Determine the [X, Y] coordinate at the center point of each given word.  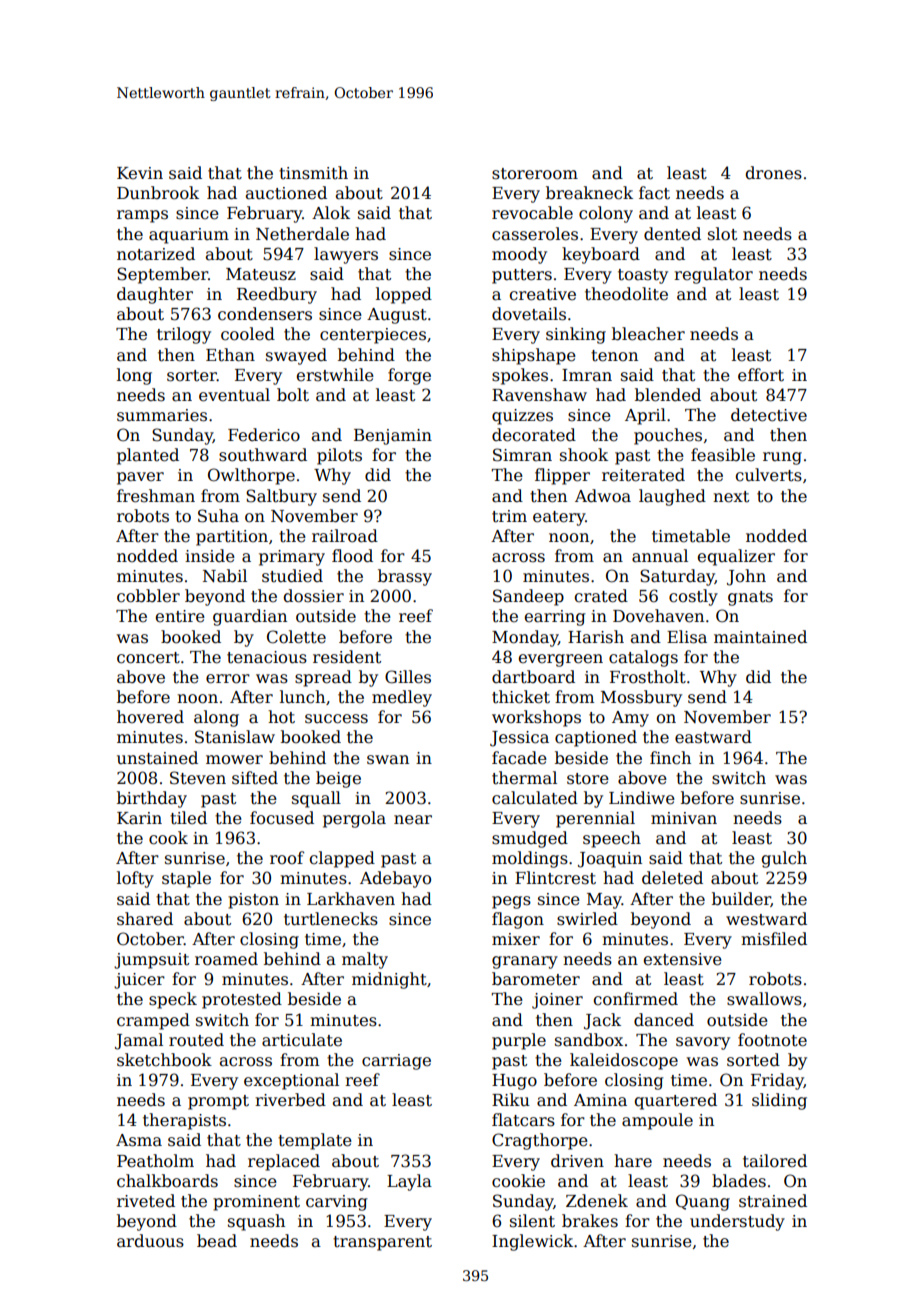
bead [217, 1241]
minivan [684, 818]
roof [287, 857]
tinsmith [313, 173]
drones [774, 173]
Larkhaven [351, 899]
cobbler [148, 596]
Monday [525, 638]
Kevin [140, 173]
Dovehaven [658, 616]
